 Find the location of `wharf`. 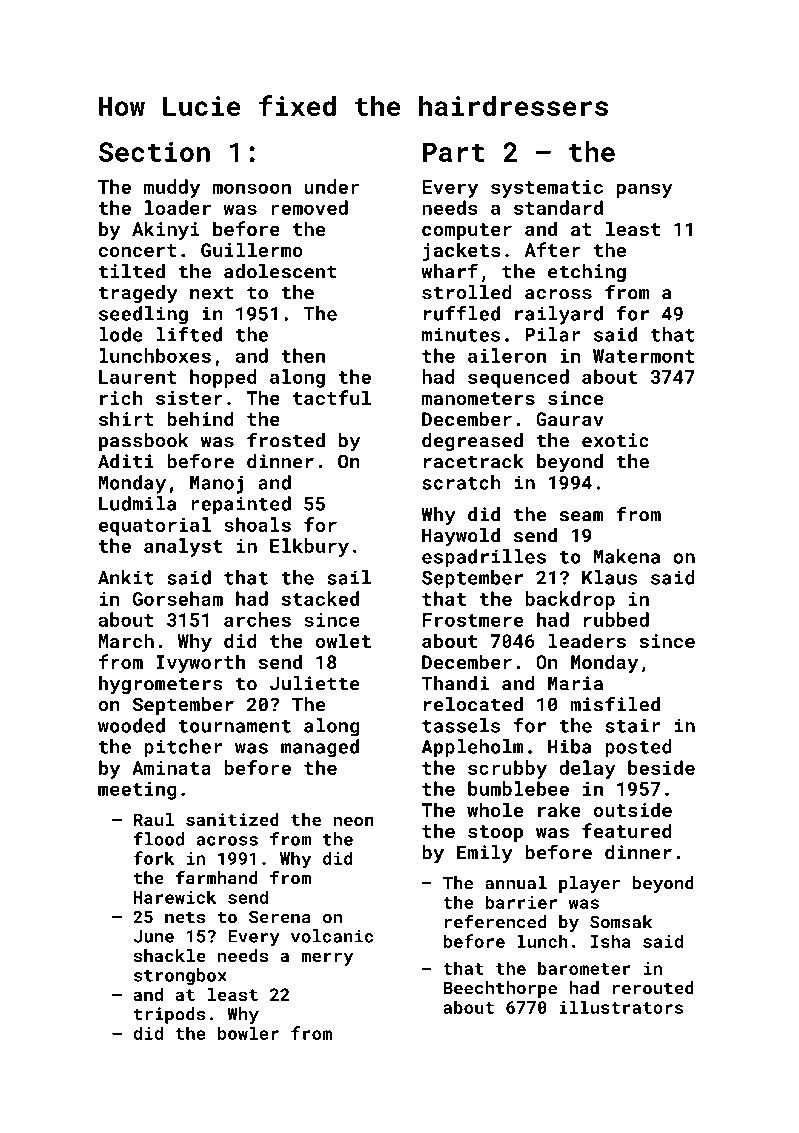

wharf is located at coordinates (449, 271).
